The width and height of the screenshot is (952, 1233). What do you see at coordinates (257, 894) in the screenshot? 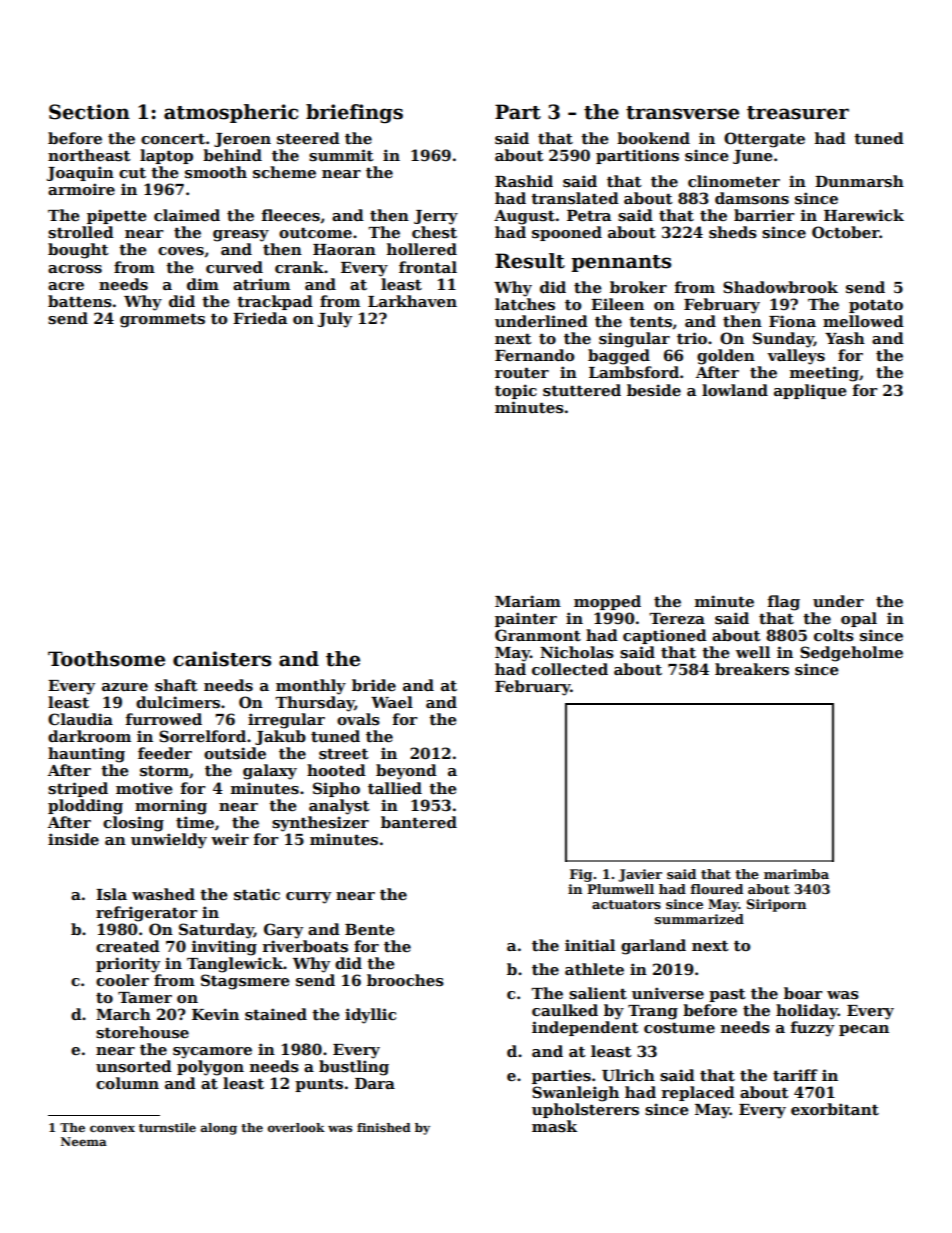
I see `static` at bounding box center [257, 894].
